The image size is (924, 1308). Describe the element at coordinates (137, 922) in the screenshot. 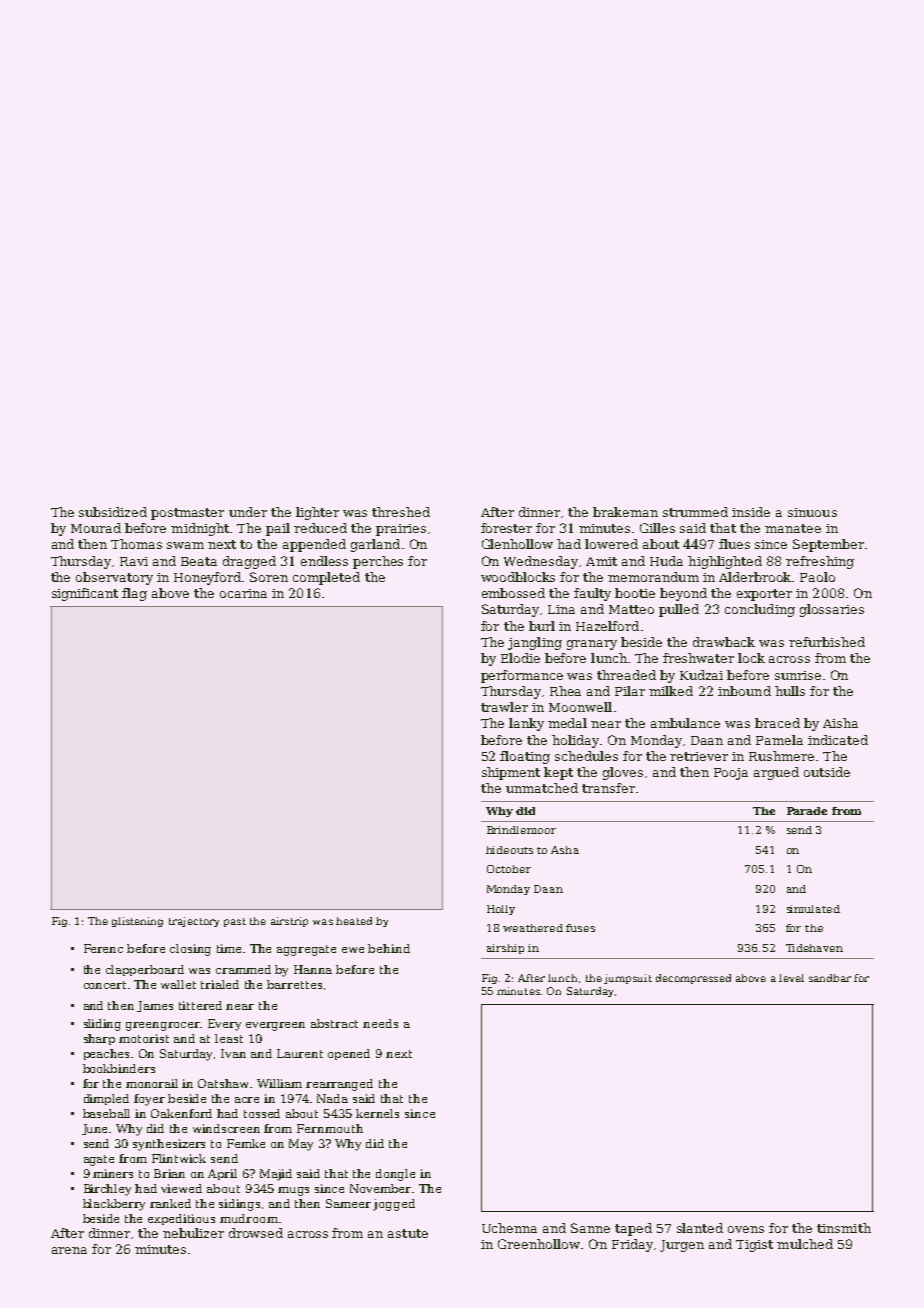

I see `glistening` at that location.
